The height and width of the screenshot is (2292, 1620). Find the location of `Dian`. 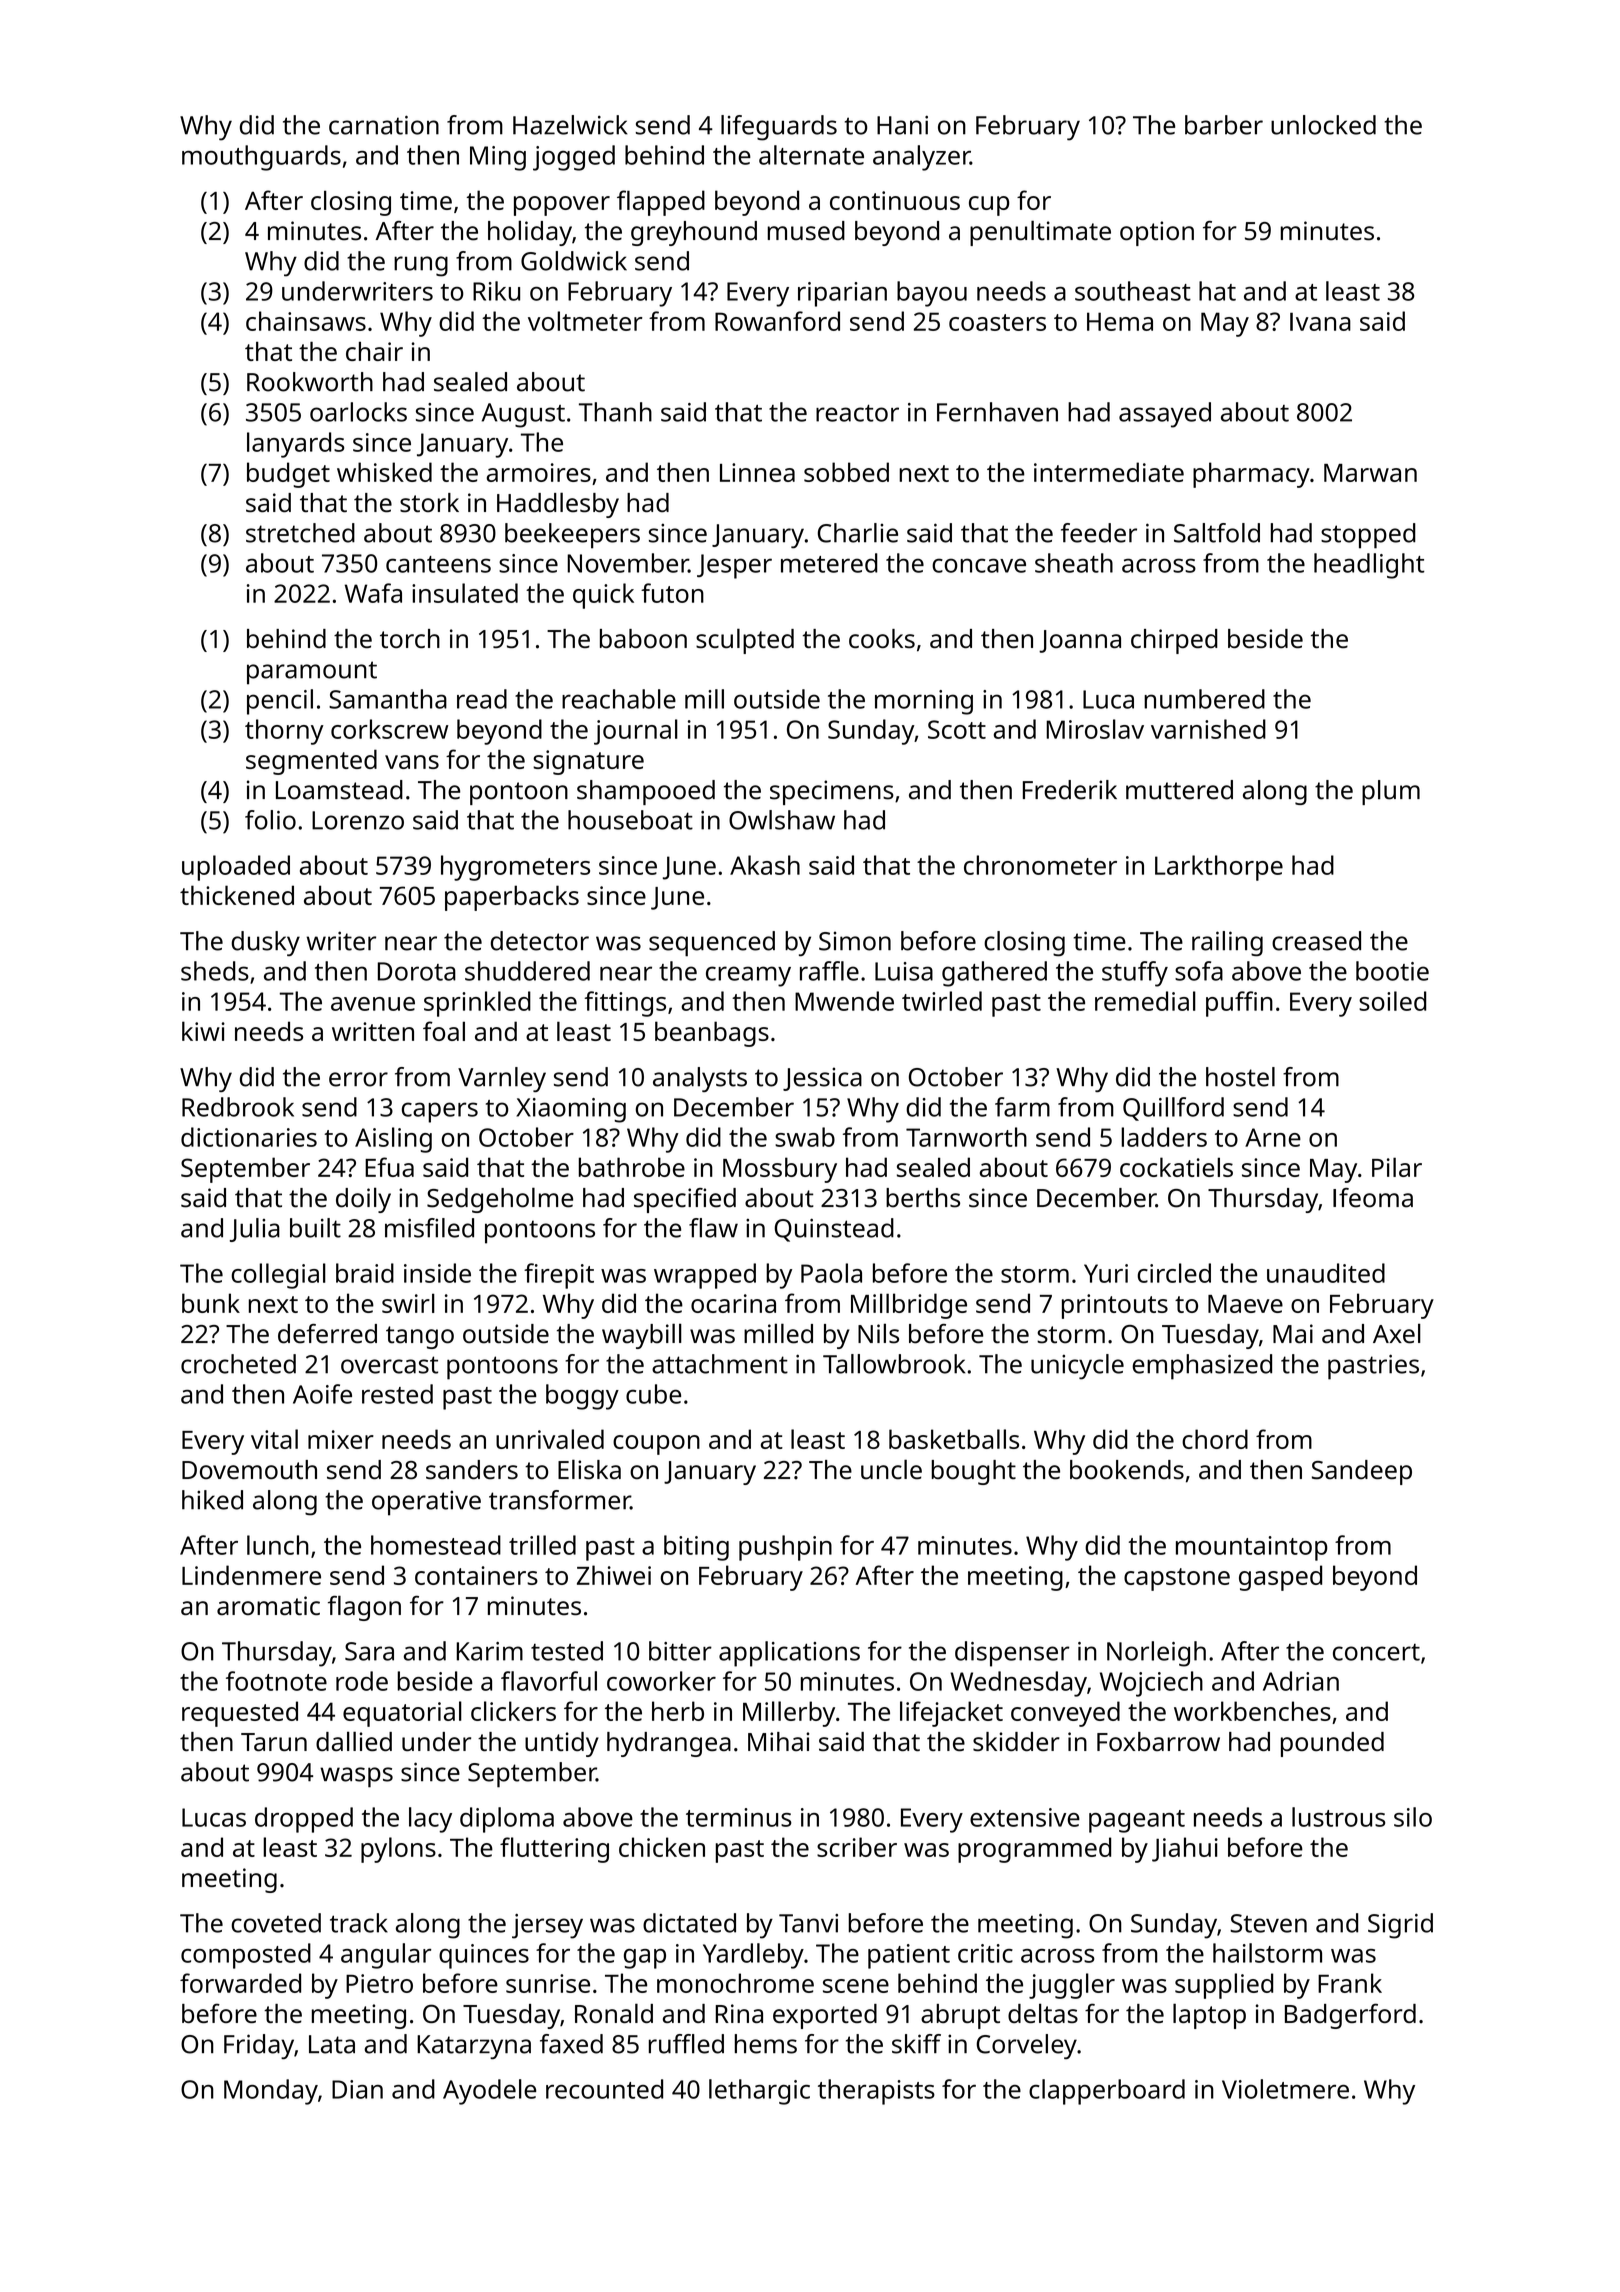

Dian is located at coordinates (357, 2089).
